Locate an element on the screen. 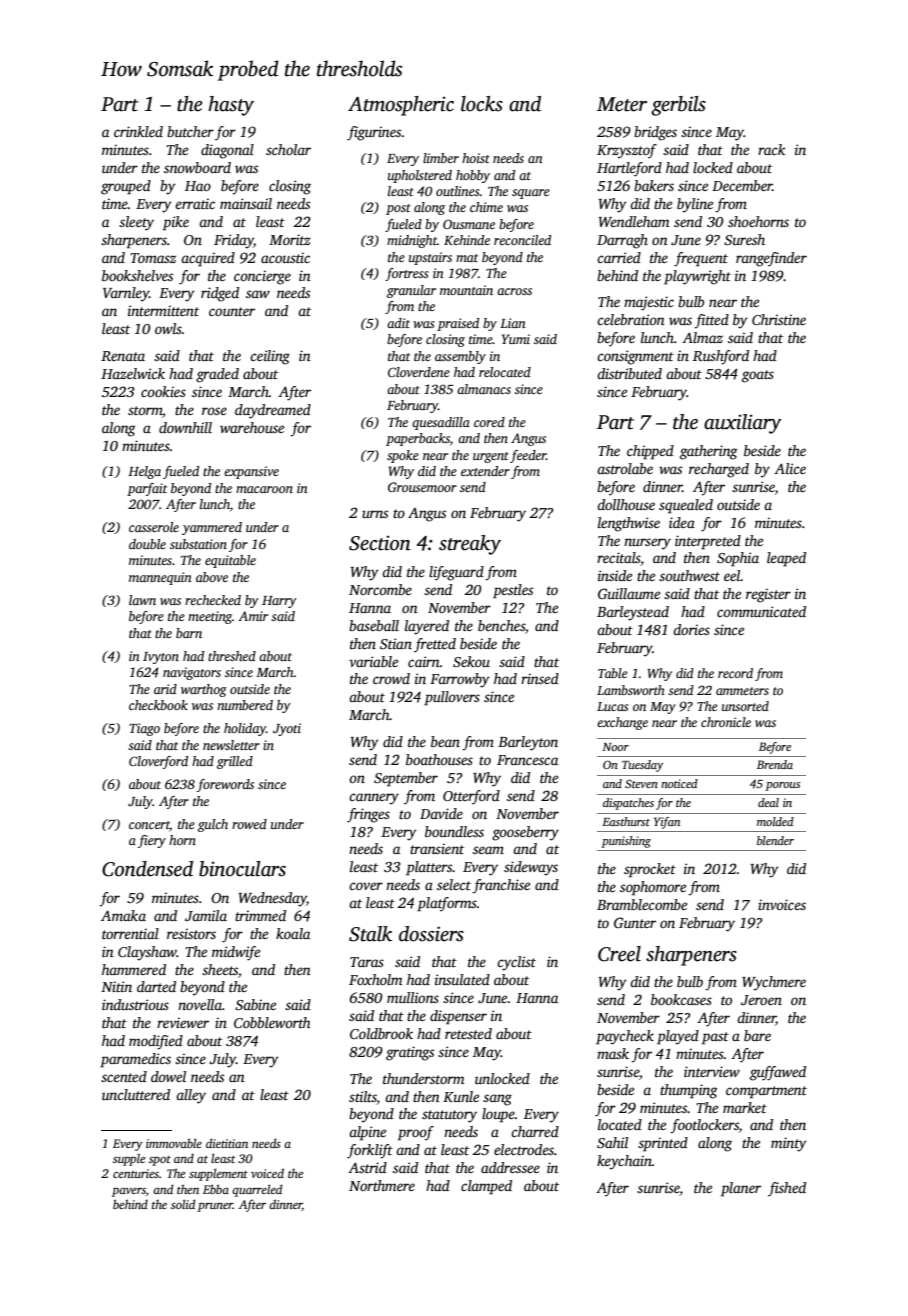  squealed is located at coordinates (686, 506).
